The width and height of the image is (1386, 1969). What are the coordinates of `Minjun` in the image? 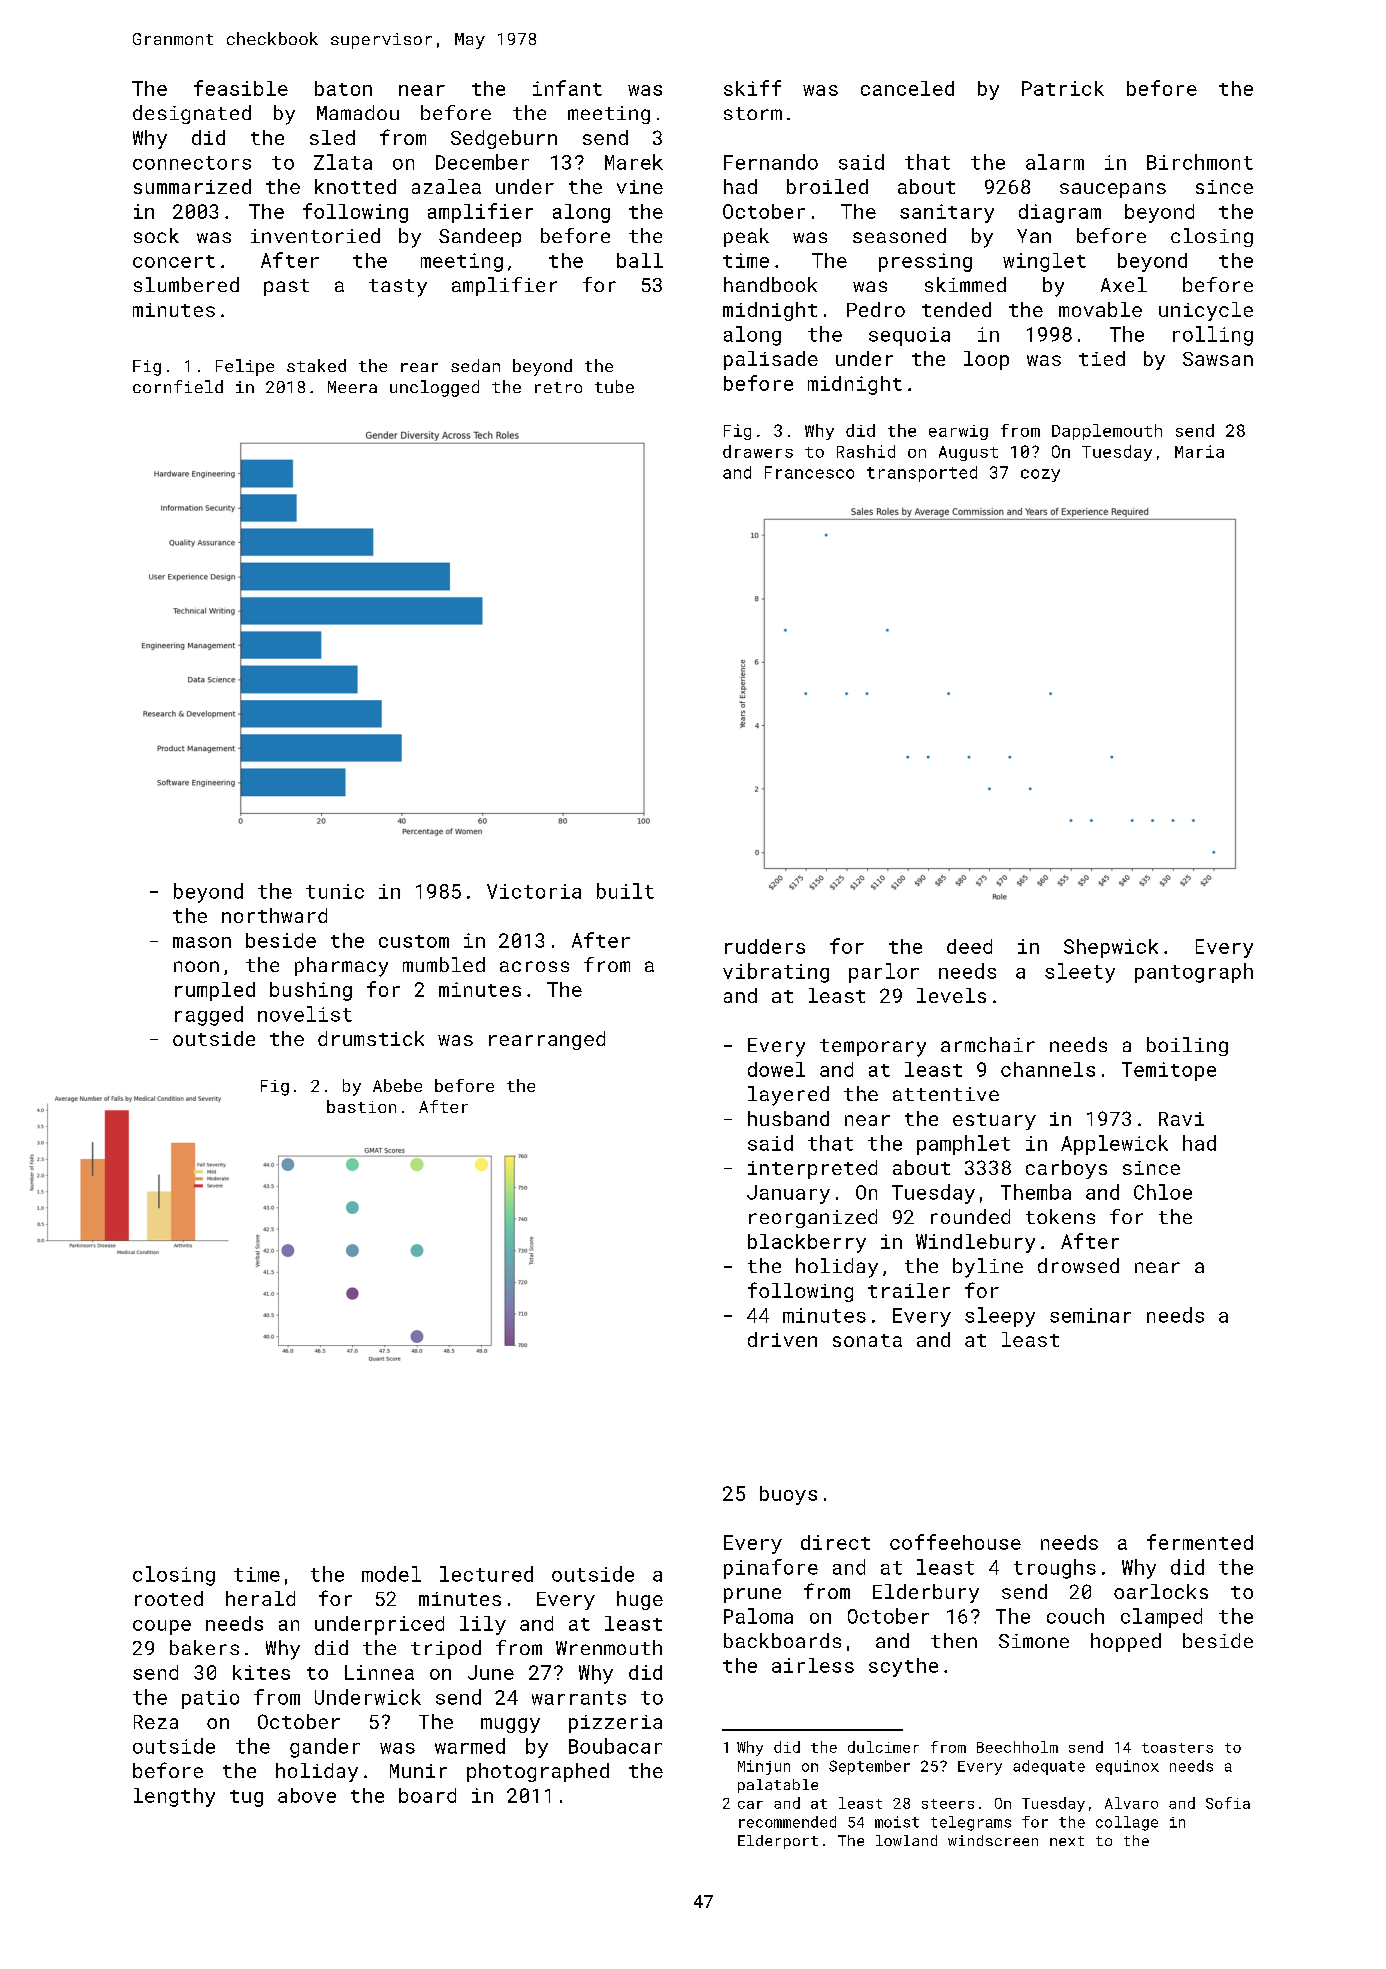 It's located at (764, 1767).
